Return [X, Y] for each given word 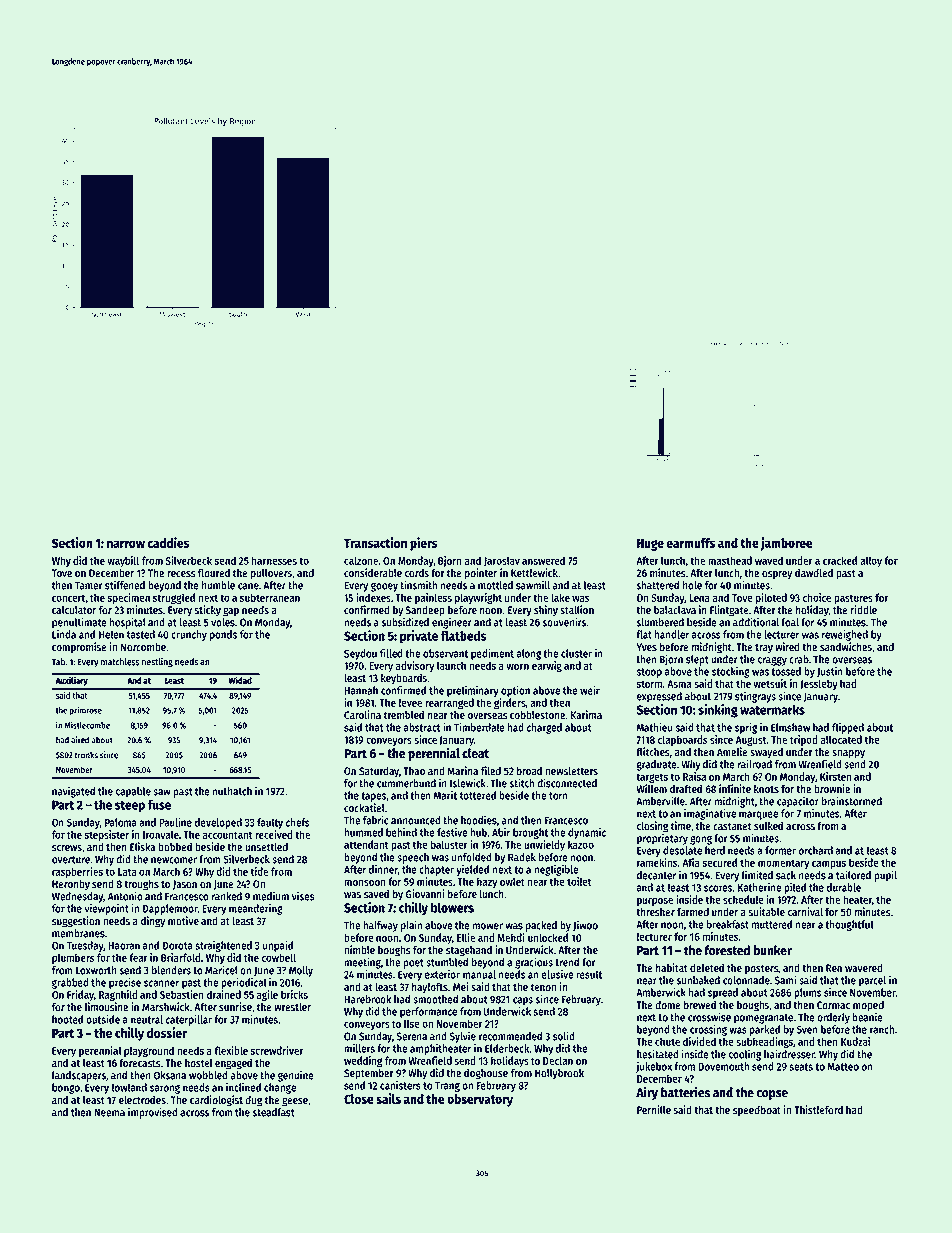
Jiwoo [585, 925]
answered [543, 560]
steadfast [273, 1112]
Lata [127, 872]
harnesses [274, 560]
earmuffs [690, 543]
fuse [159, 804]
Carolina [362, 715]
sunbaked [698, 980]
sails [388, 1098]
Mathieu [655, 727]
